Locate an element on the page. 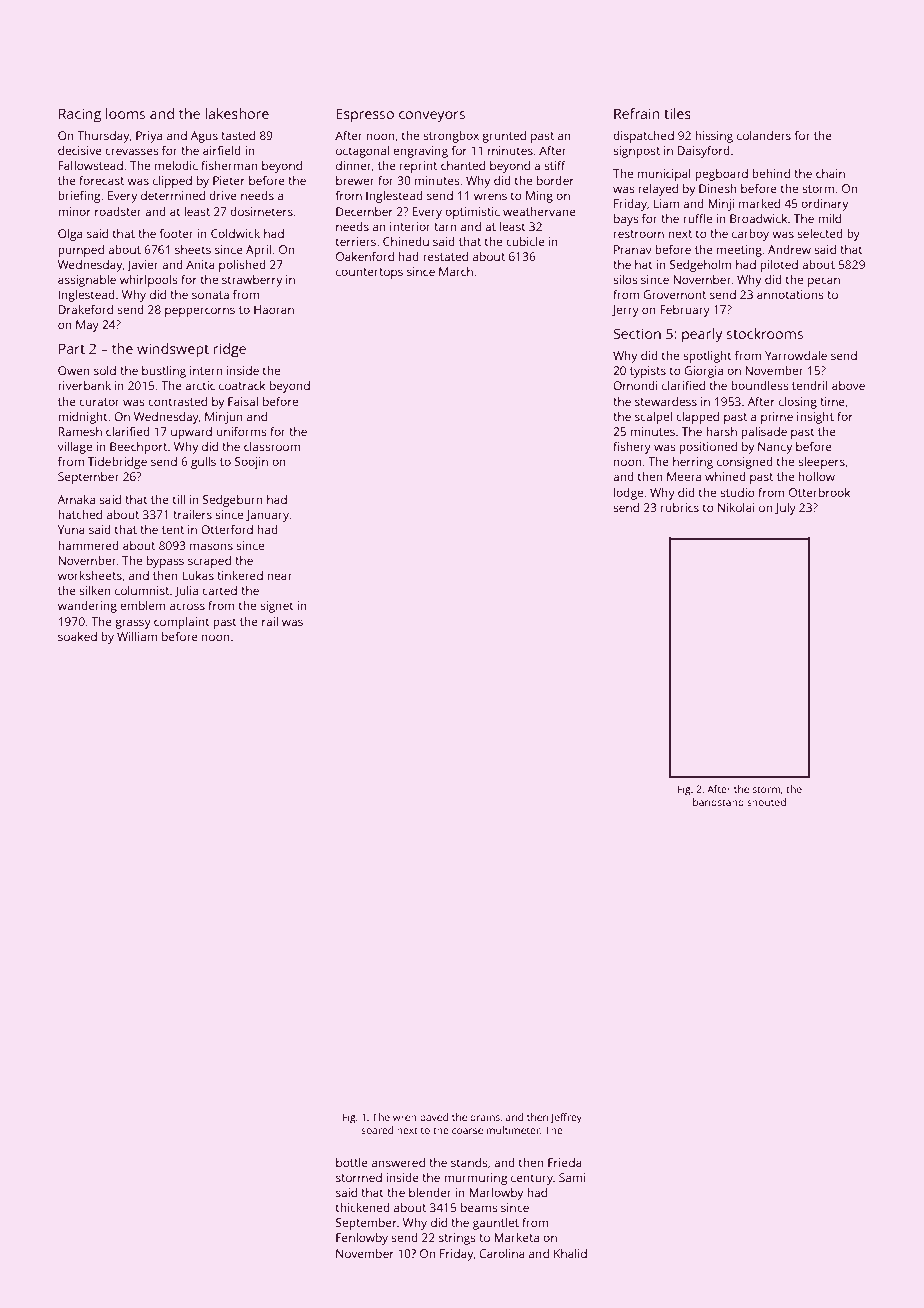 The width and height of the image is (924, 1308). July is located at coordinates (785, 509).
